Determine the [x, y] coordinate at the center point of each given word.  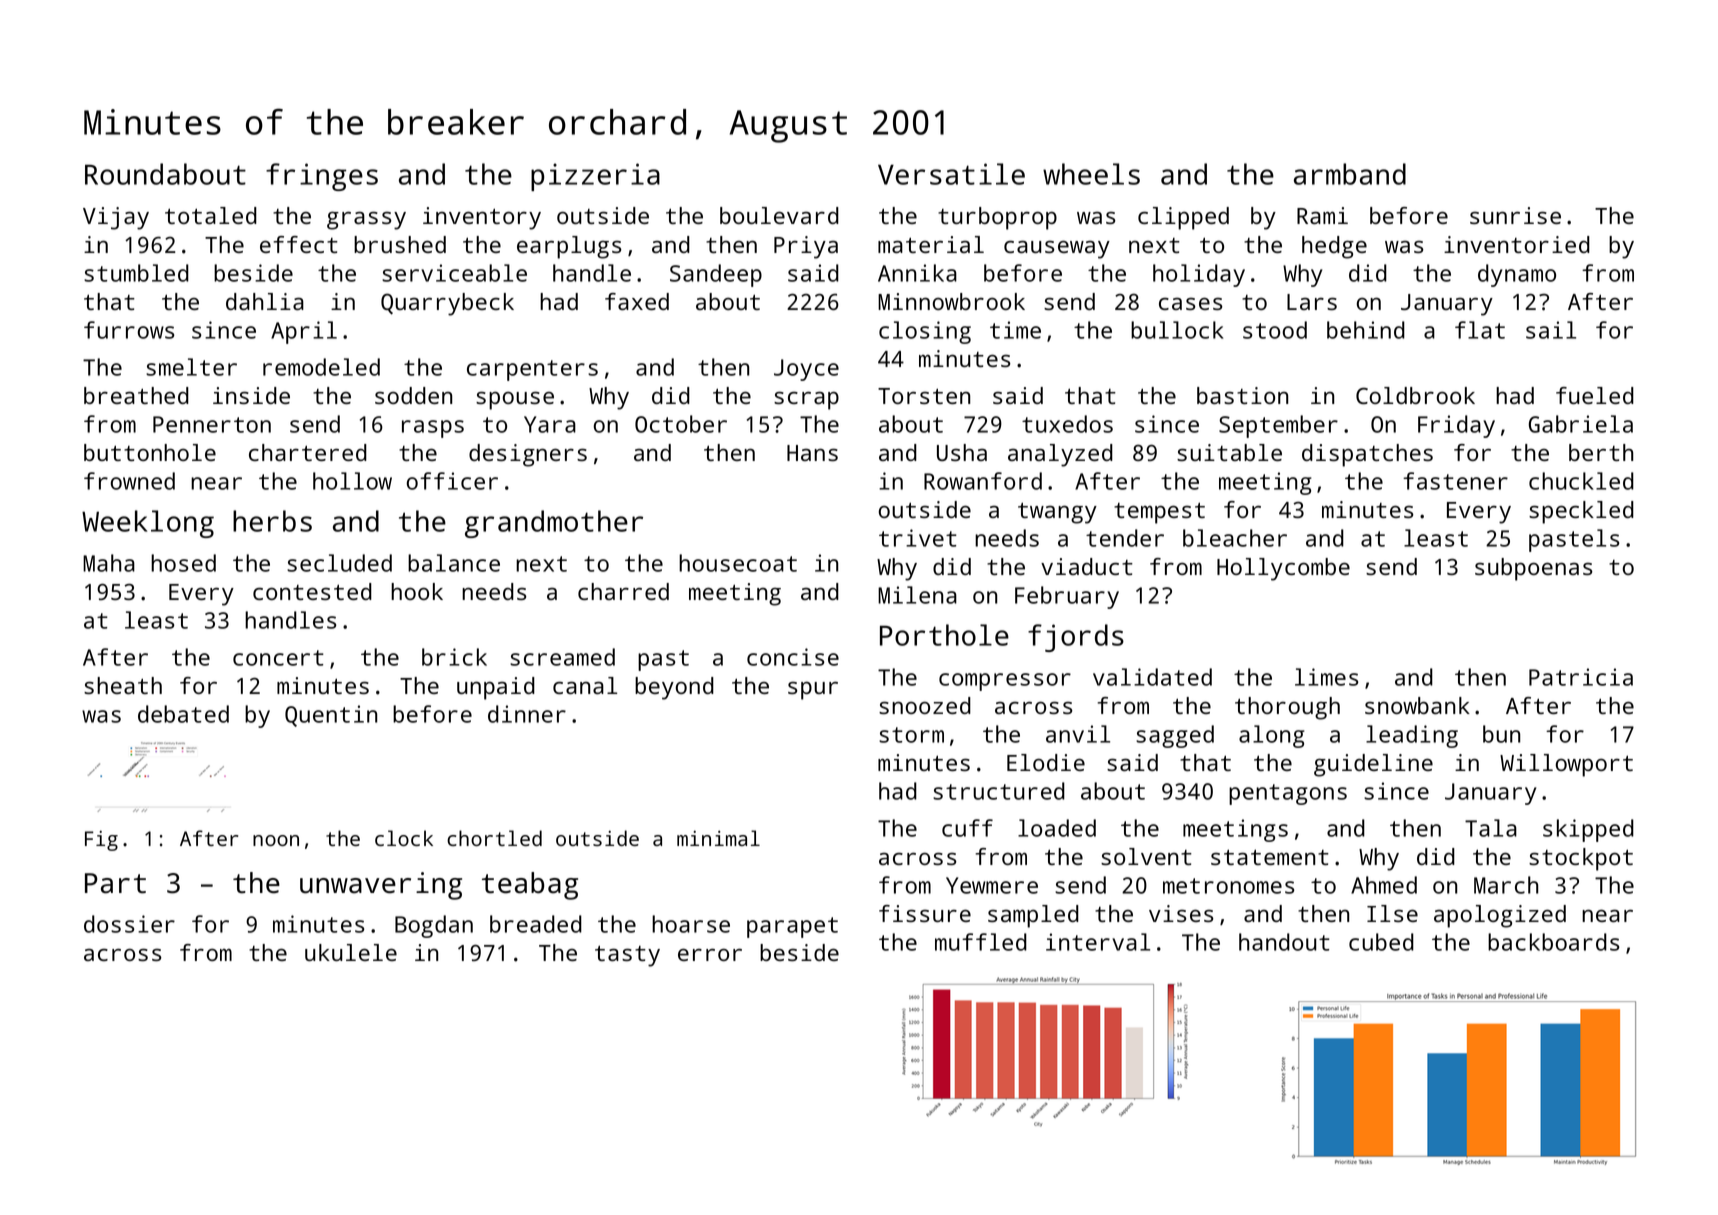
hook [417, 591]
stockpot [1581, 859]
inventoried [1517, 244]
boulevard [779, 215]
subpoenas [1534, 569]
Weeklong [148, 524]
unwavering [381, 886]
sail [1551, 330]
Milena [917, 595]
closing [925, 332]
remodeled [321, 367]
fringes [322, 177]
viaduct [1087, 566]
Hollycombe [1283, 569]
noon [276, 840]
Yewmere [992, 885]
